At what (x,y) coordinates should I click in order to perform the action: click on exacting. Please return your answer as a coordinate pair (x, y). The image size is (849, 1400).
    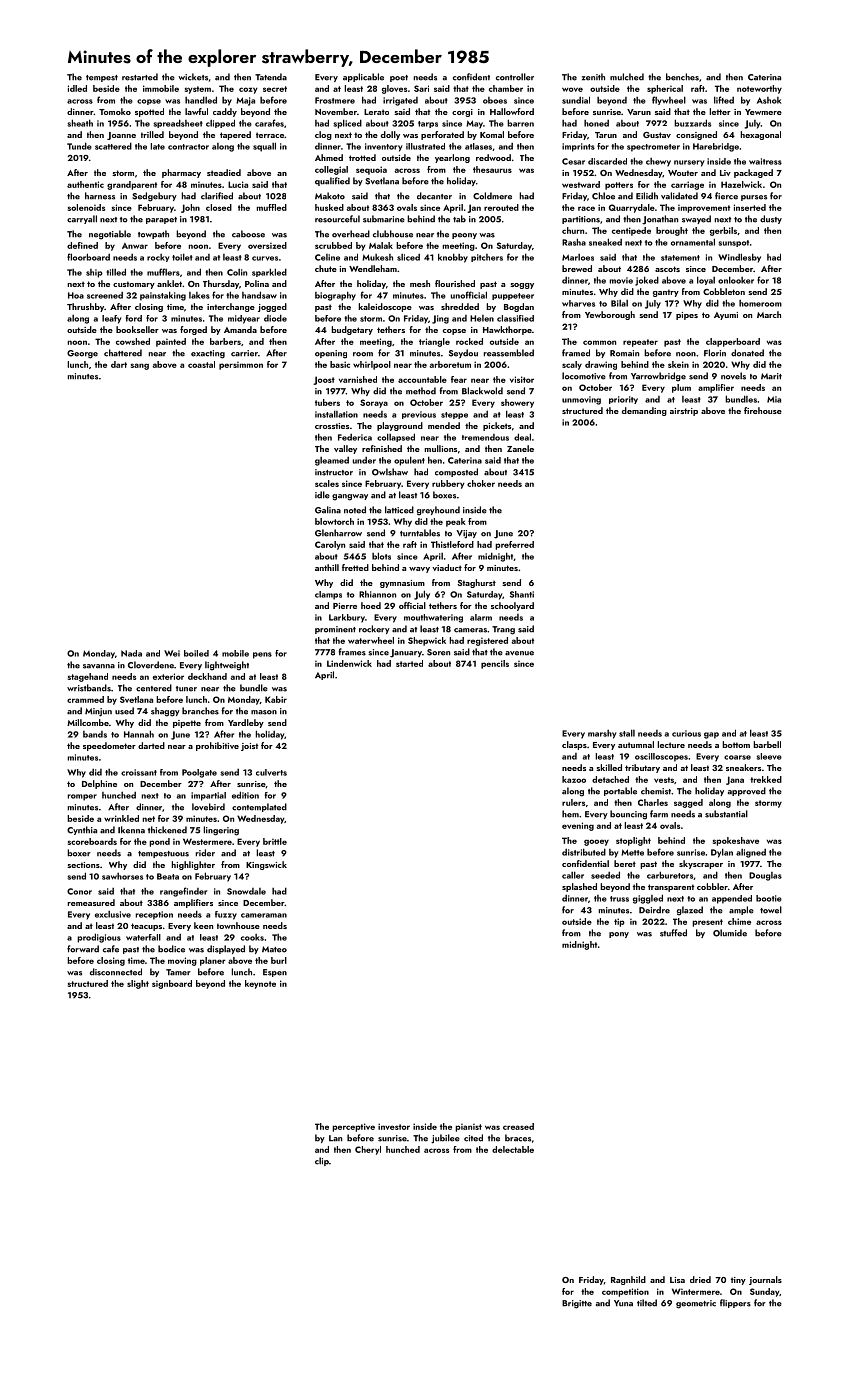
    Looking at the image, I should click on (208, 354).
